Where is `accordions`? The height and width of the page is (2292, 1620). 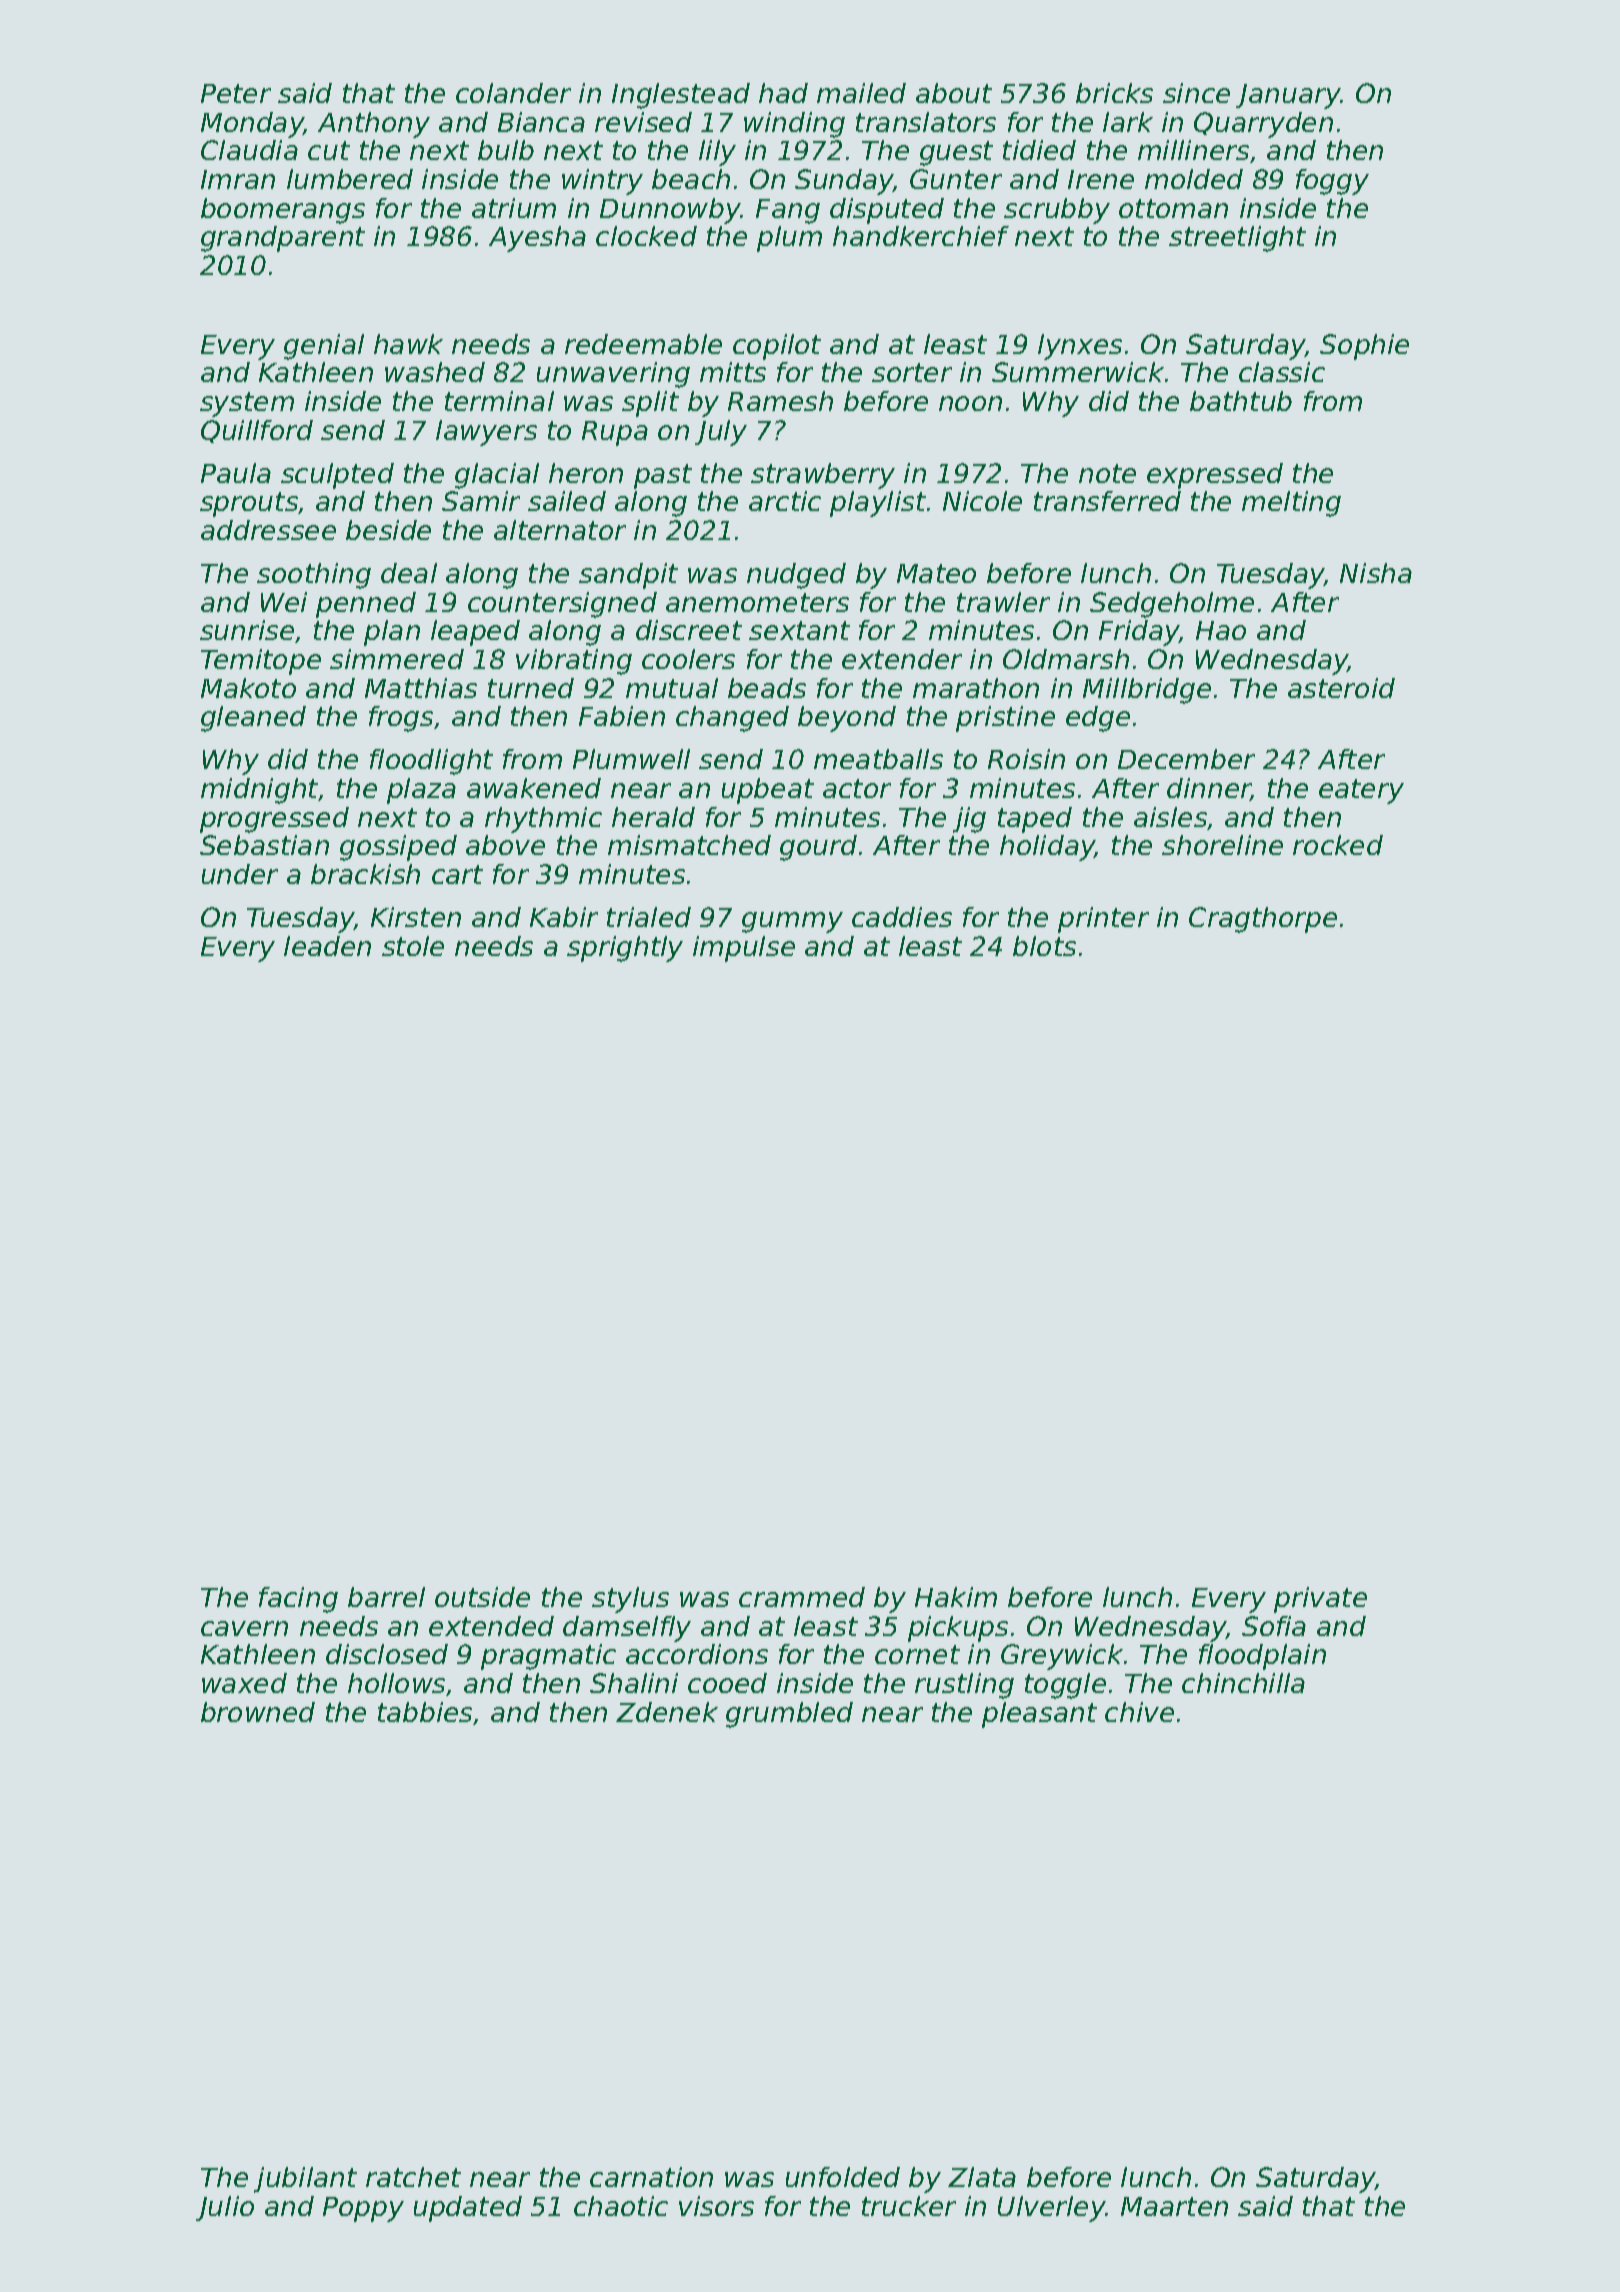 accordions is located at coordinates (697, 1654).
